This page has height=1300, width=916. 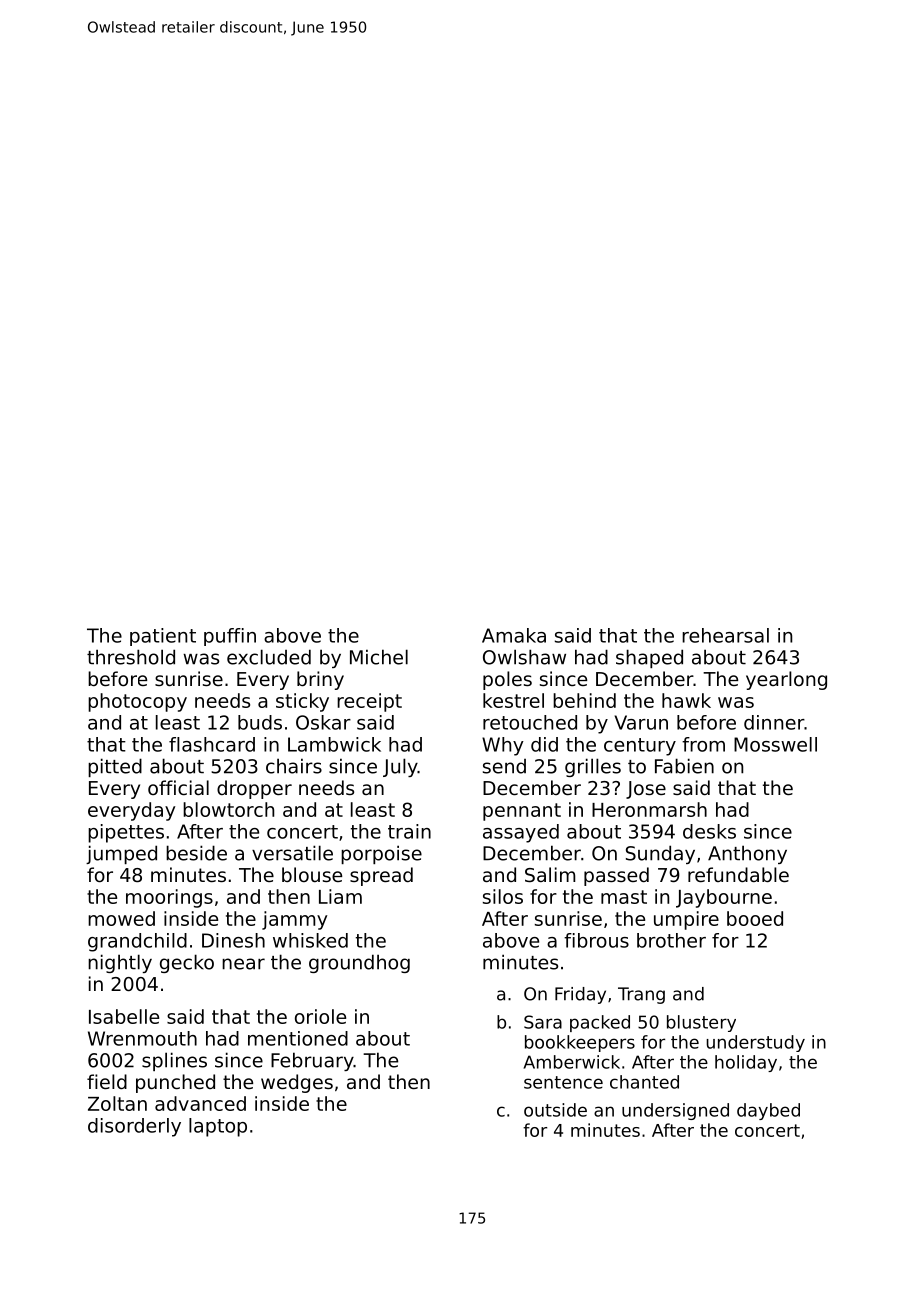 I want to click on oriole, so click(x=320, y=1016).
